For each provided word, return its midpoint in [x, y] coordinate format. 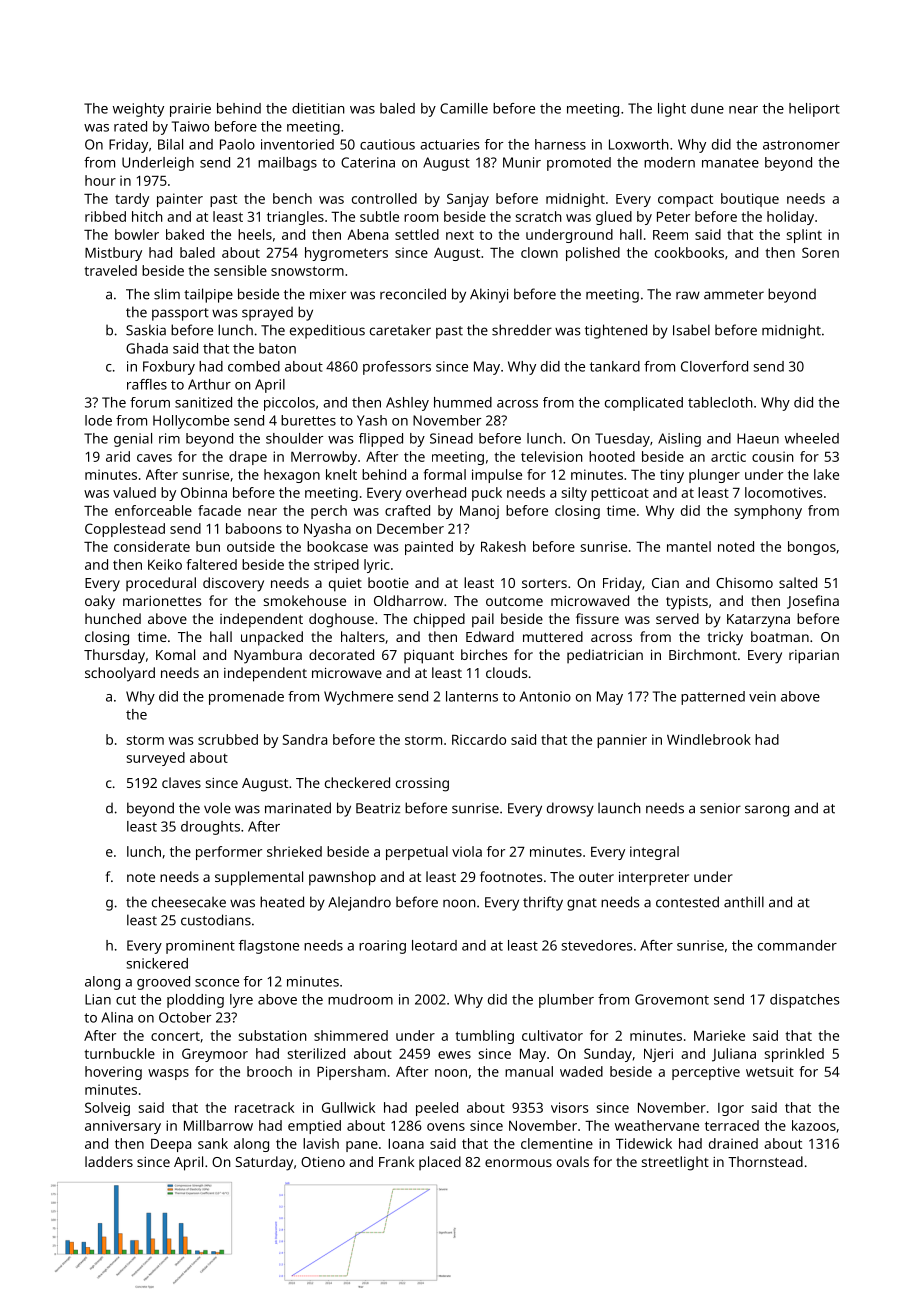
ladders [109, 1161]
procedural [161, 584]
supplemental [259, 878]
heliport [814, 110]
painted [429, 548]
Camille [464, 108]
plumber [566, 1001]
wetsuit [770, 1071]
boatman [780, 636]
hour [100, 180]
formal [444, 474]
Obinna [204, 492]
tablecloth [720, 402]
